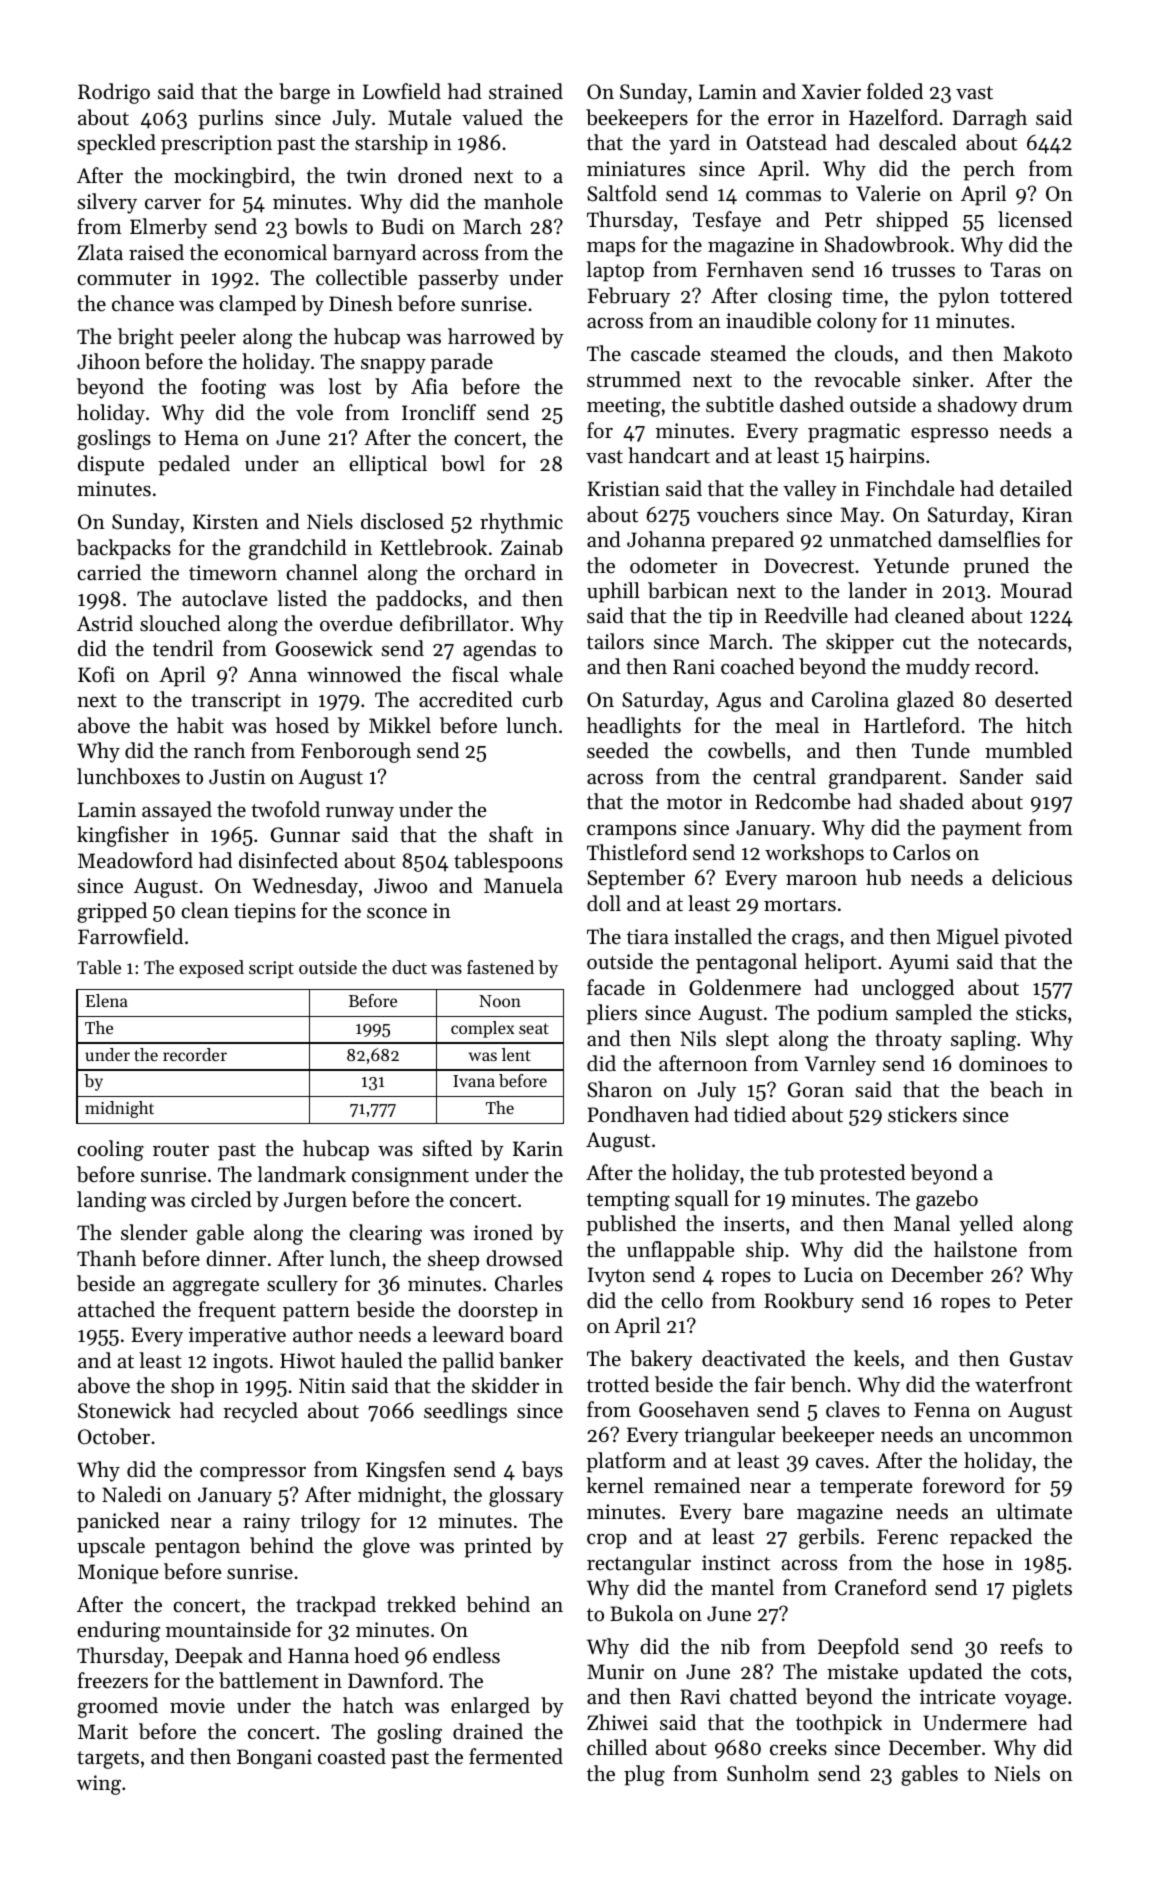 This screenshot has height=1895, width=1150. Describe the element at coordinates (661, 1360) in the screenshot. I see `bakery` at that location.
